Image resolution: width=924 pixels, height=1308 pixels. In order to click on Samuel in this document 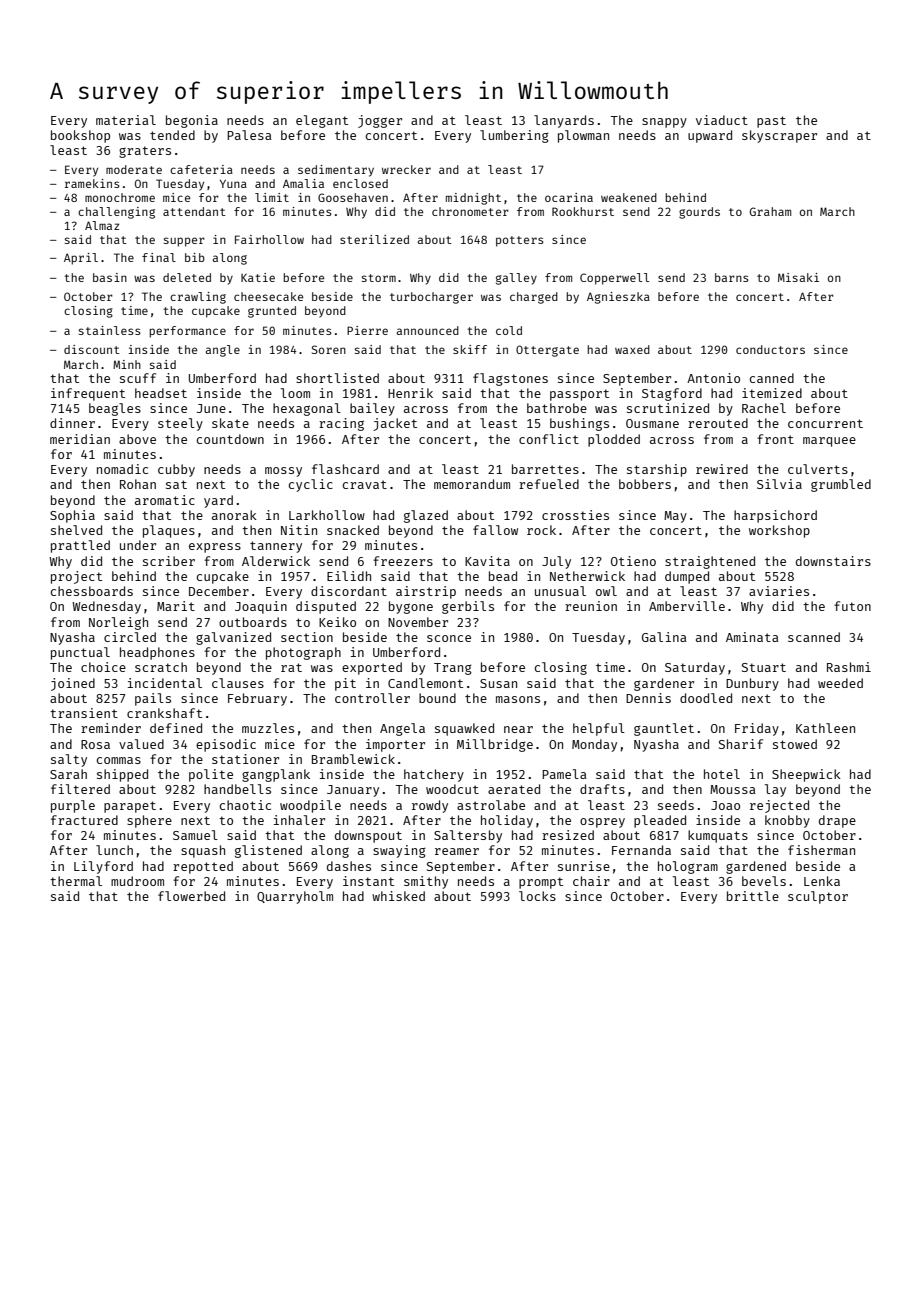, I will do `click(195, 835)`.
